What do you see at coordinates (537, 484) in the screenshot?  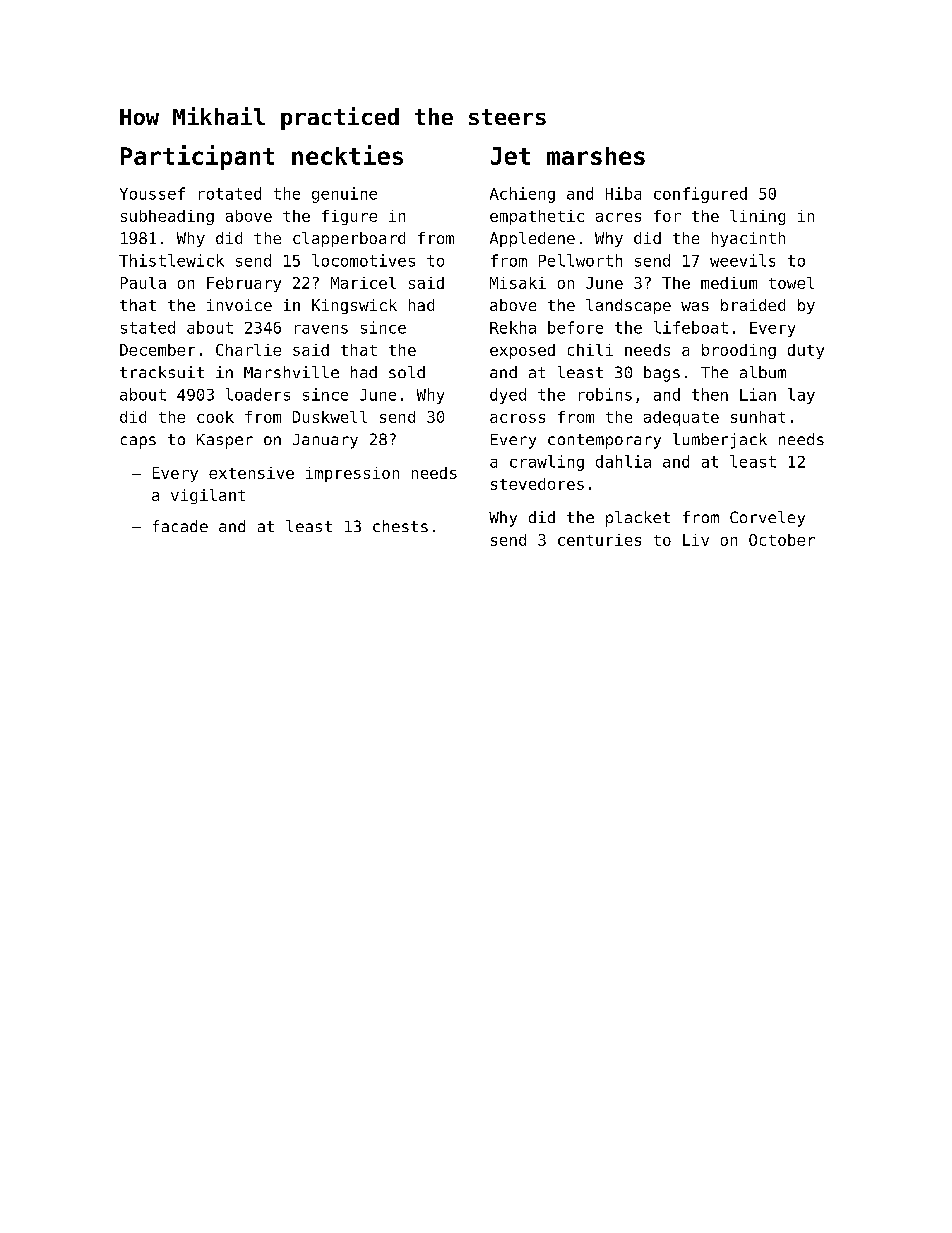 I see `stevedores` at bounding box center [537, 484].
